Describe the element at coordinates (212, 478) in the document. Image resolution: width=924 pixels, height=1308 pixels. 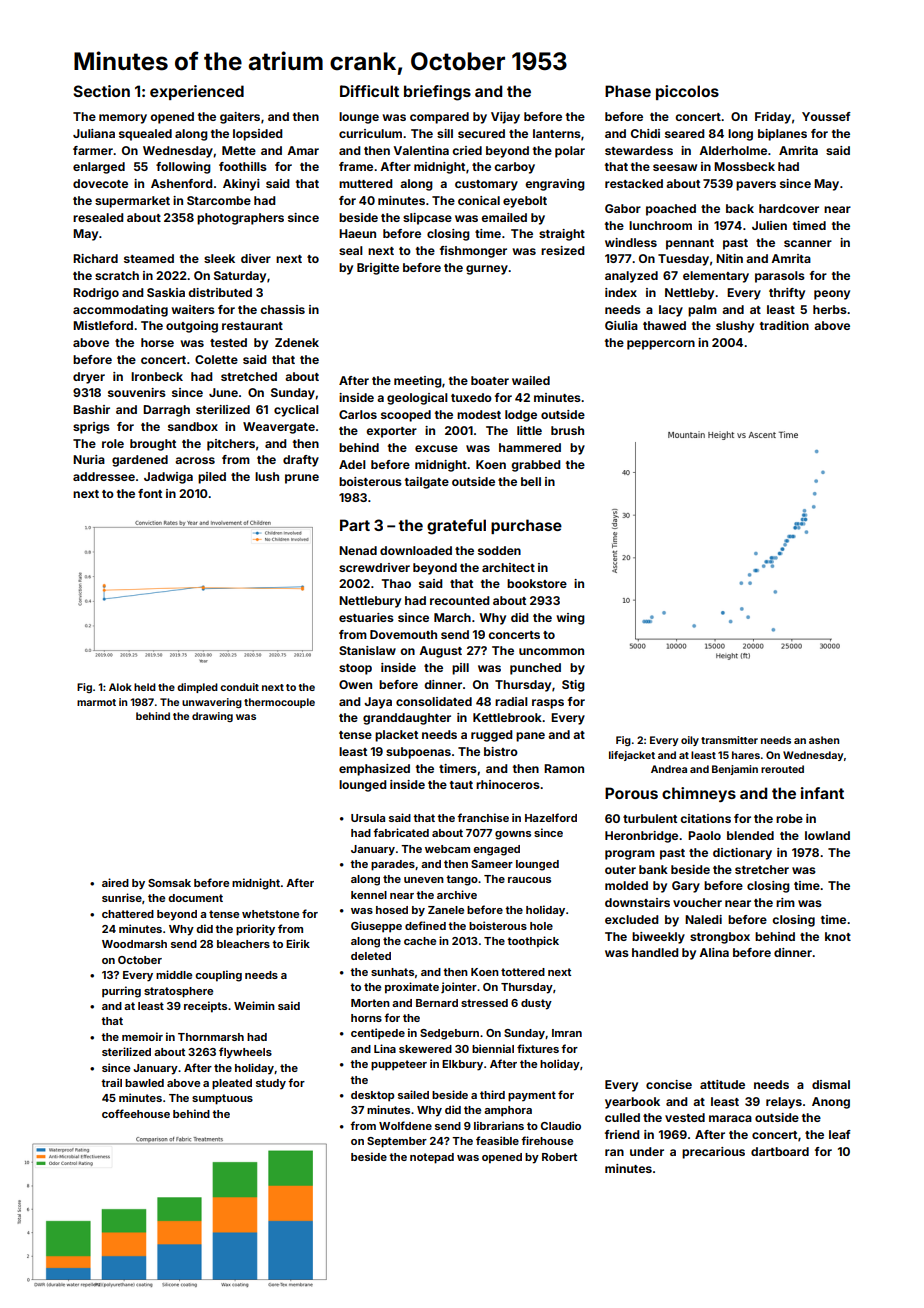
I see `piled` at that location.
